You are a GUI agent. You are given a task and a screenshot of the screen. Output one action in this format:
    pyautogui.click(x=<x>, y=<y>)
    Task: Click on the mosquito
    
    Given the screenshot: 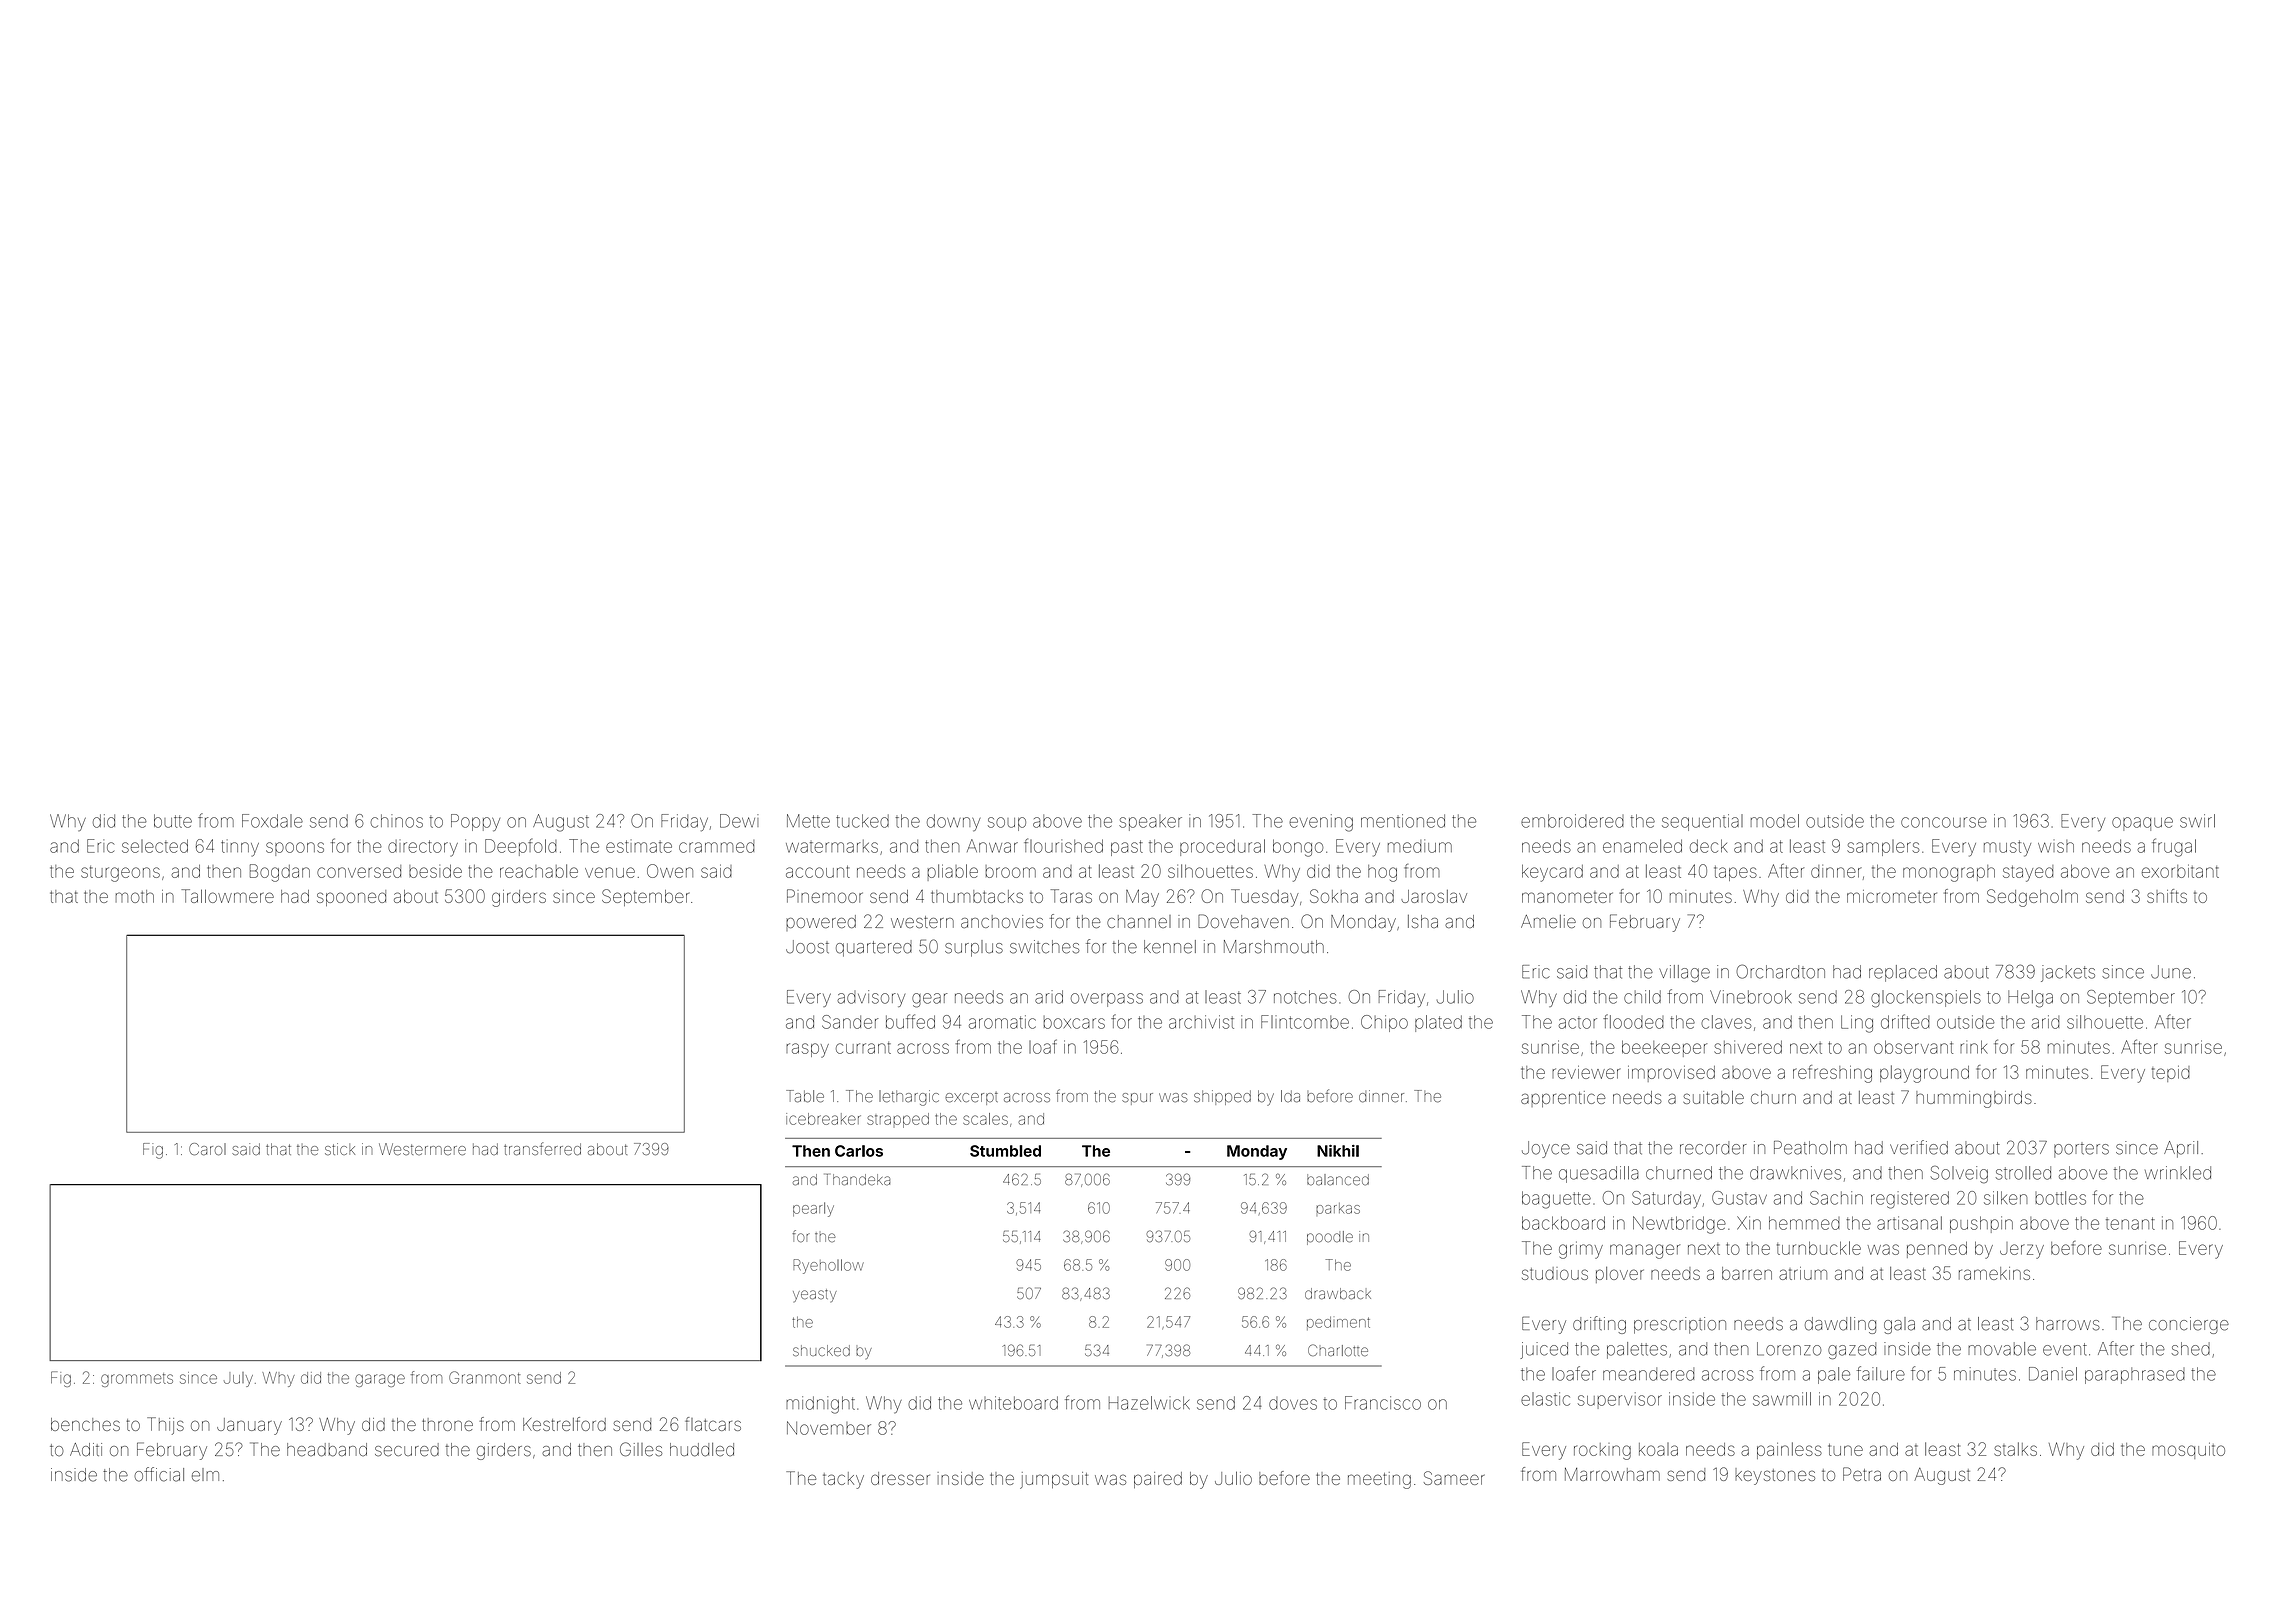 What is the action you would take?
    pyautogui.click(x=2188, y=1451)
